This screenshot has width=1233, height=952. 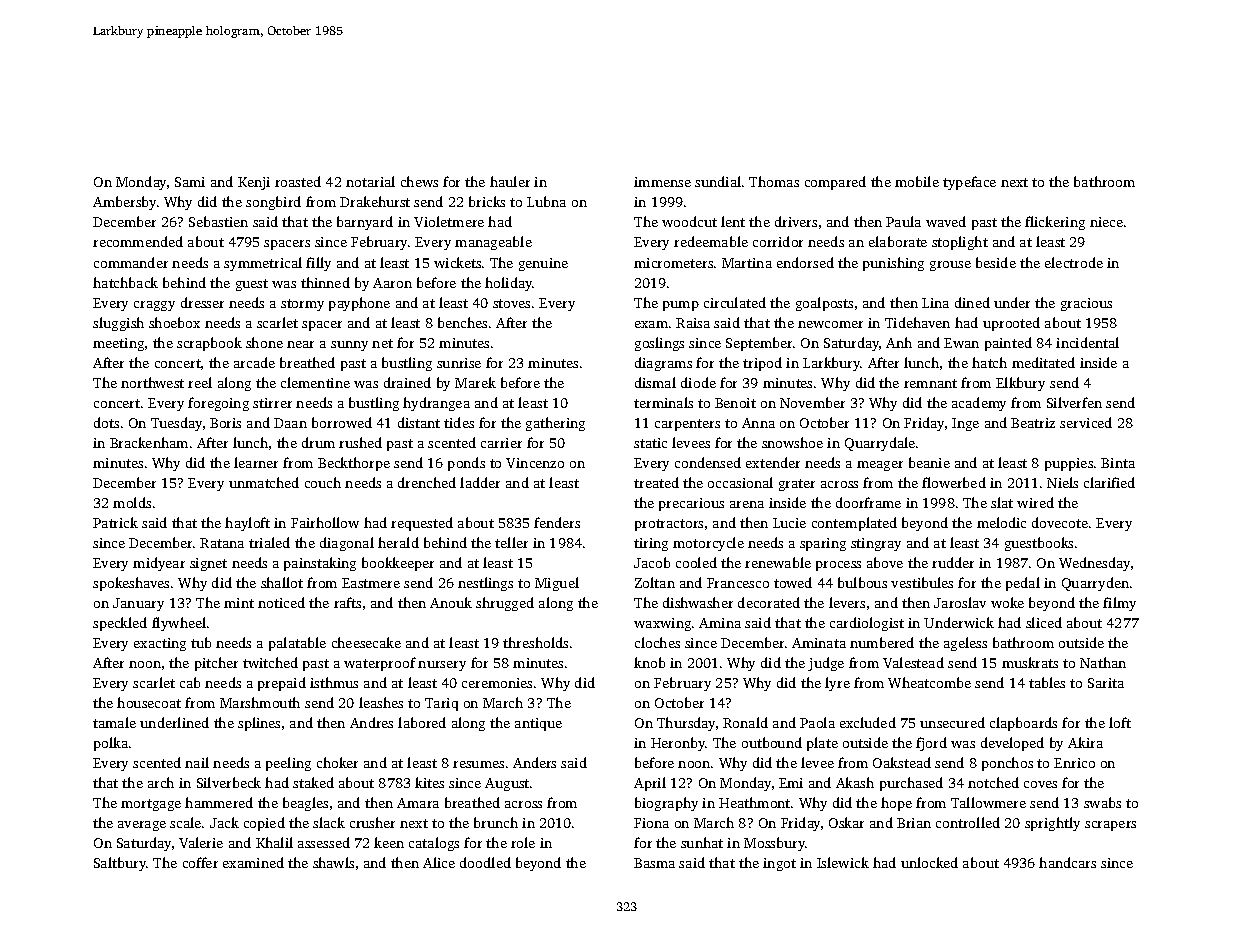 What do you see at coordinates (281, 602) in the screenshot?
I see `noticed` at bounding box center [281, 602].
